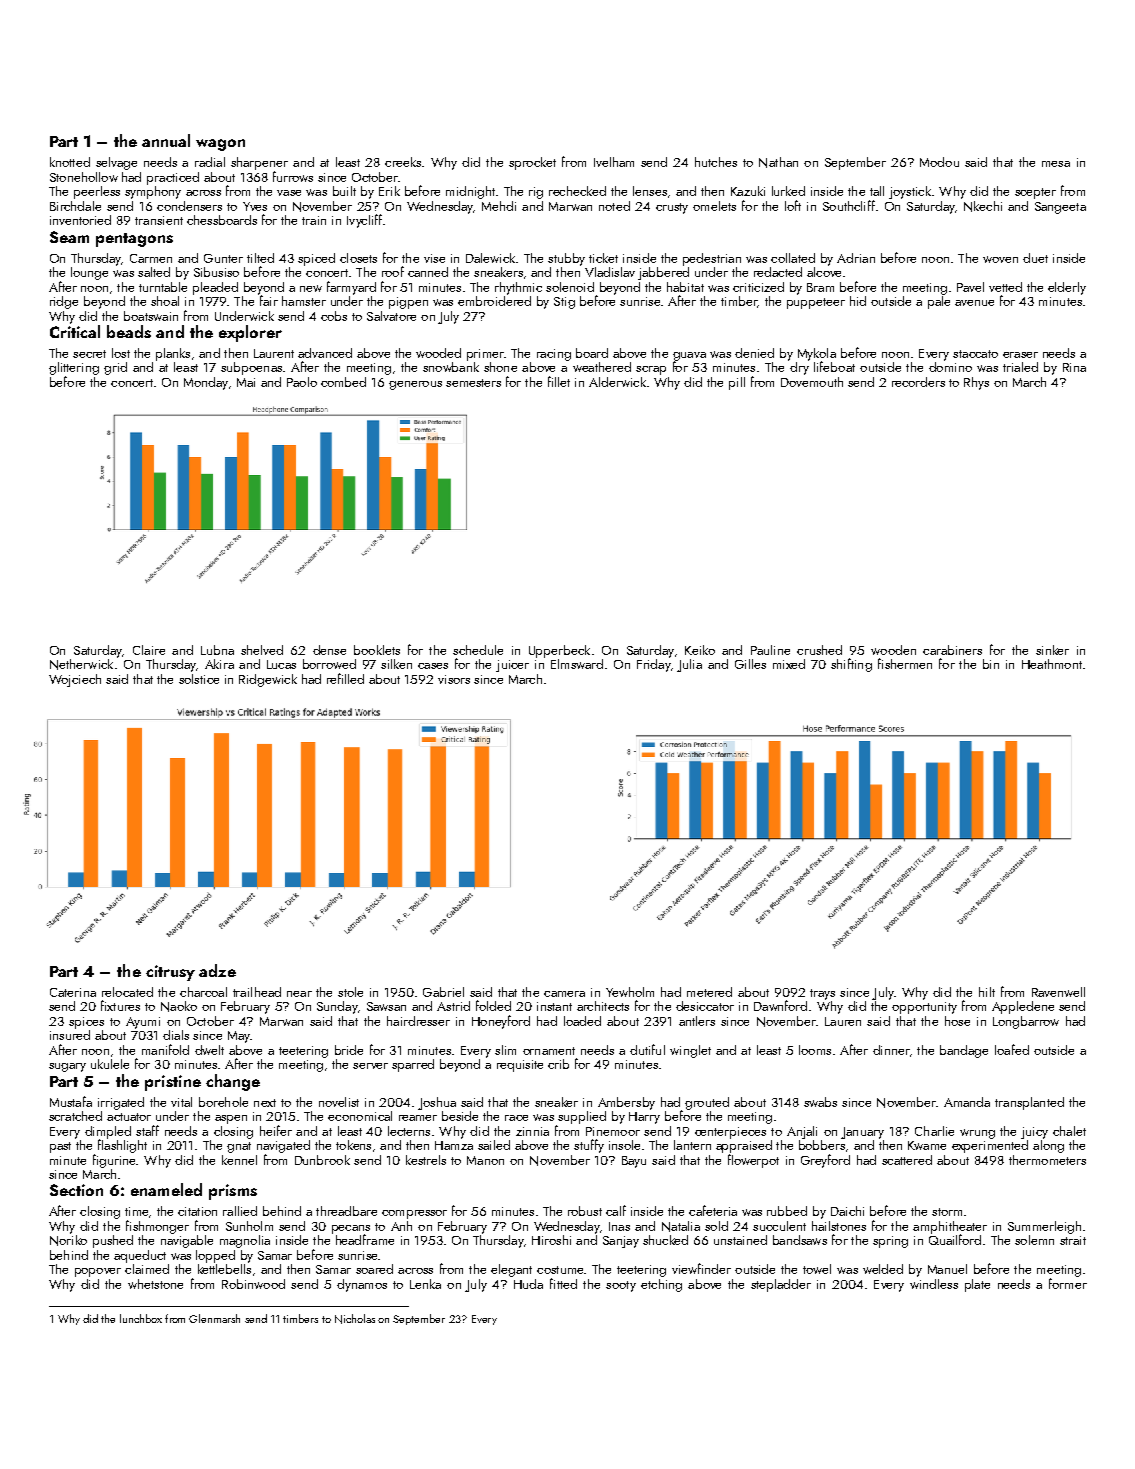 This page has width=1135, height=1469. Describe the element at coordinates (976, 383) in the page. I see `Rhys` at that location.
